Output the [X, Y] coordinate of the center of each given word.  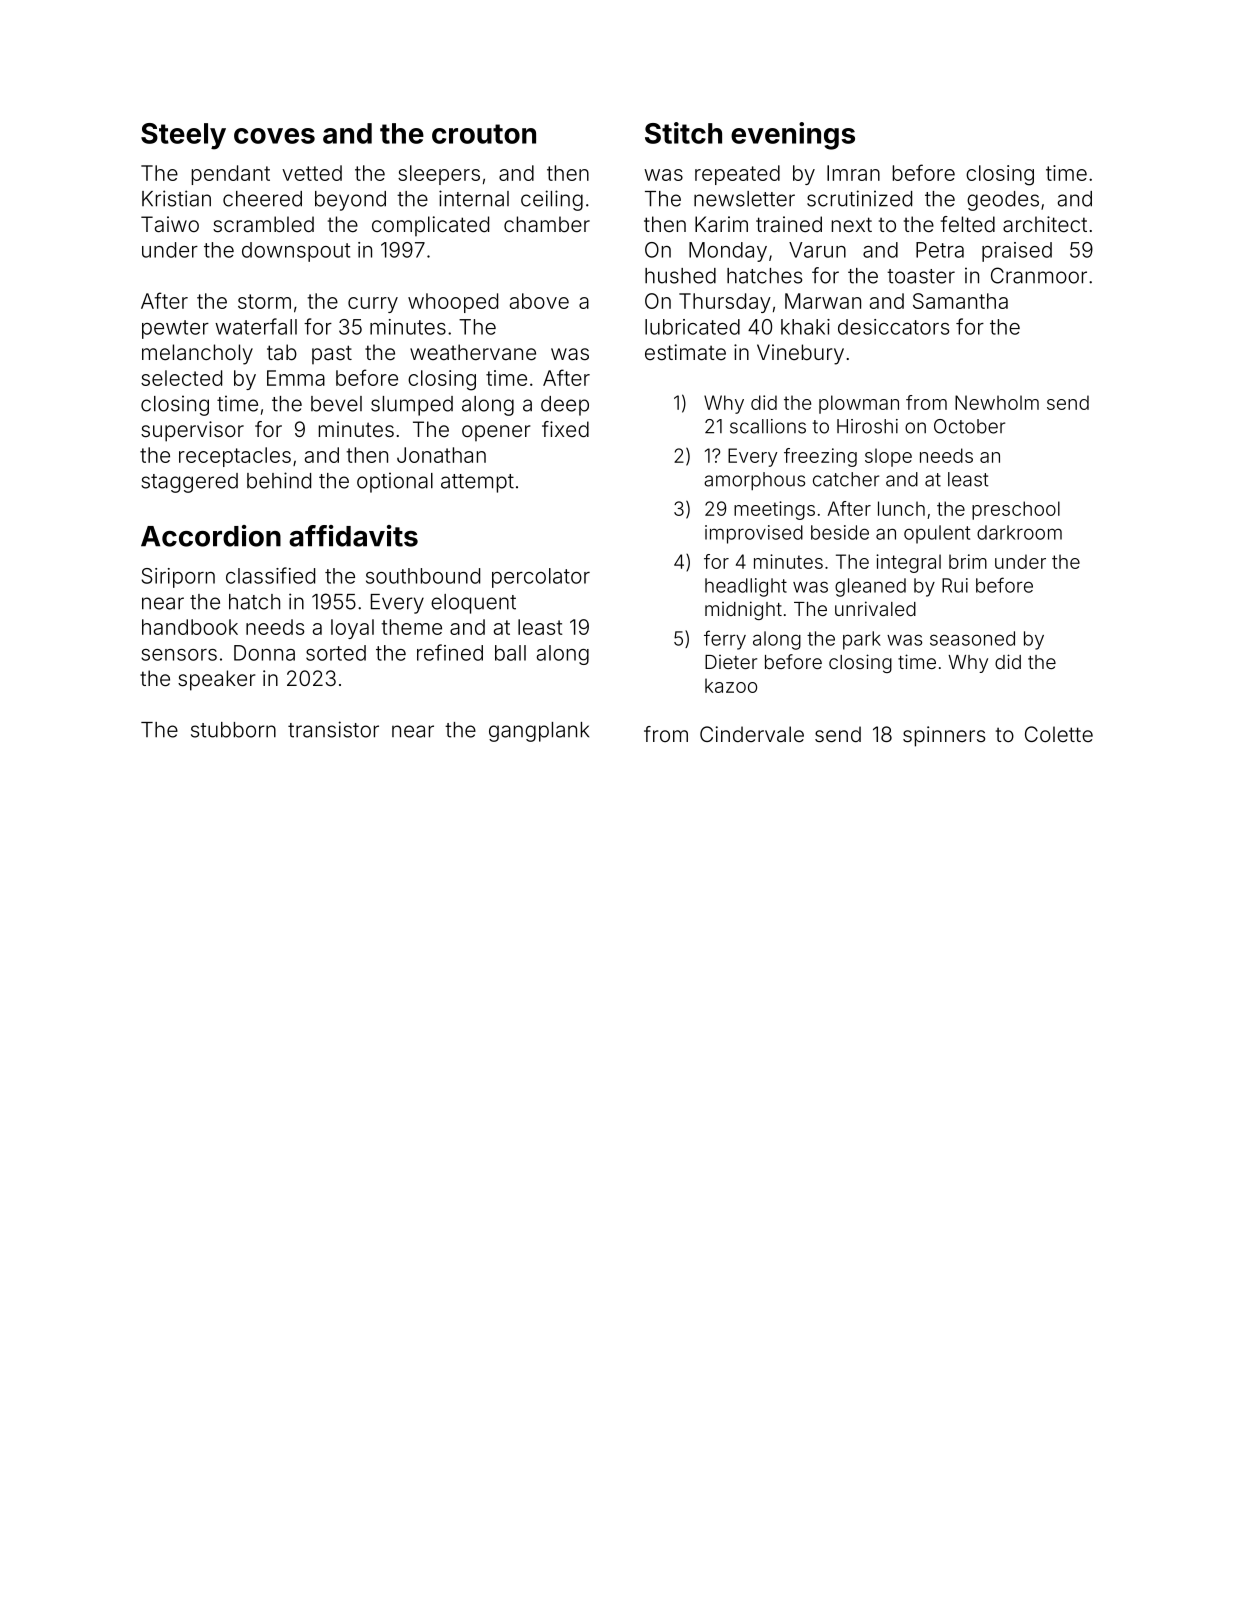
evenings [793, 136]
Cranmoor [1039, 275]
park [862, 640]
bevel [336, 404]
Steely [183, 136]
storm [264, 301]
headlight [746, 587]
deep [565, 406]
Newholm [997, 402]
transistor [333, 729]
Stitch [683, 133]
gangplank [539, 732]
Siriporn [178, 578]
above [539, 301]
